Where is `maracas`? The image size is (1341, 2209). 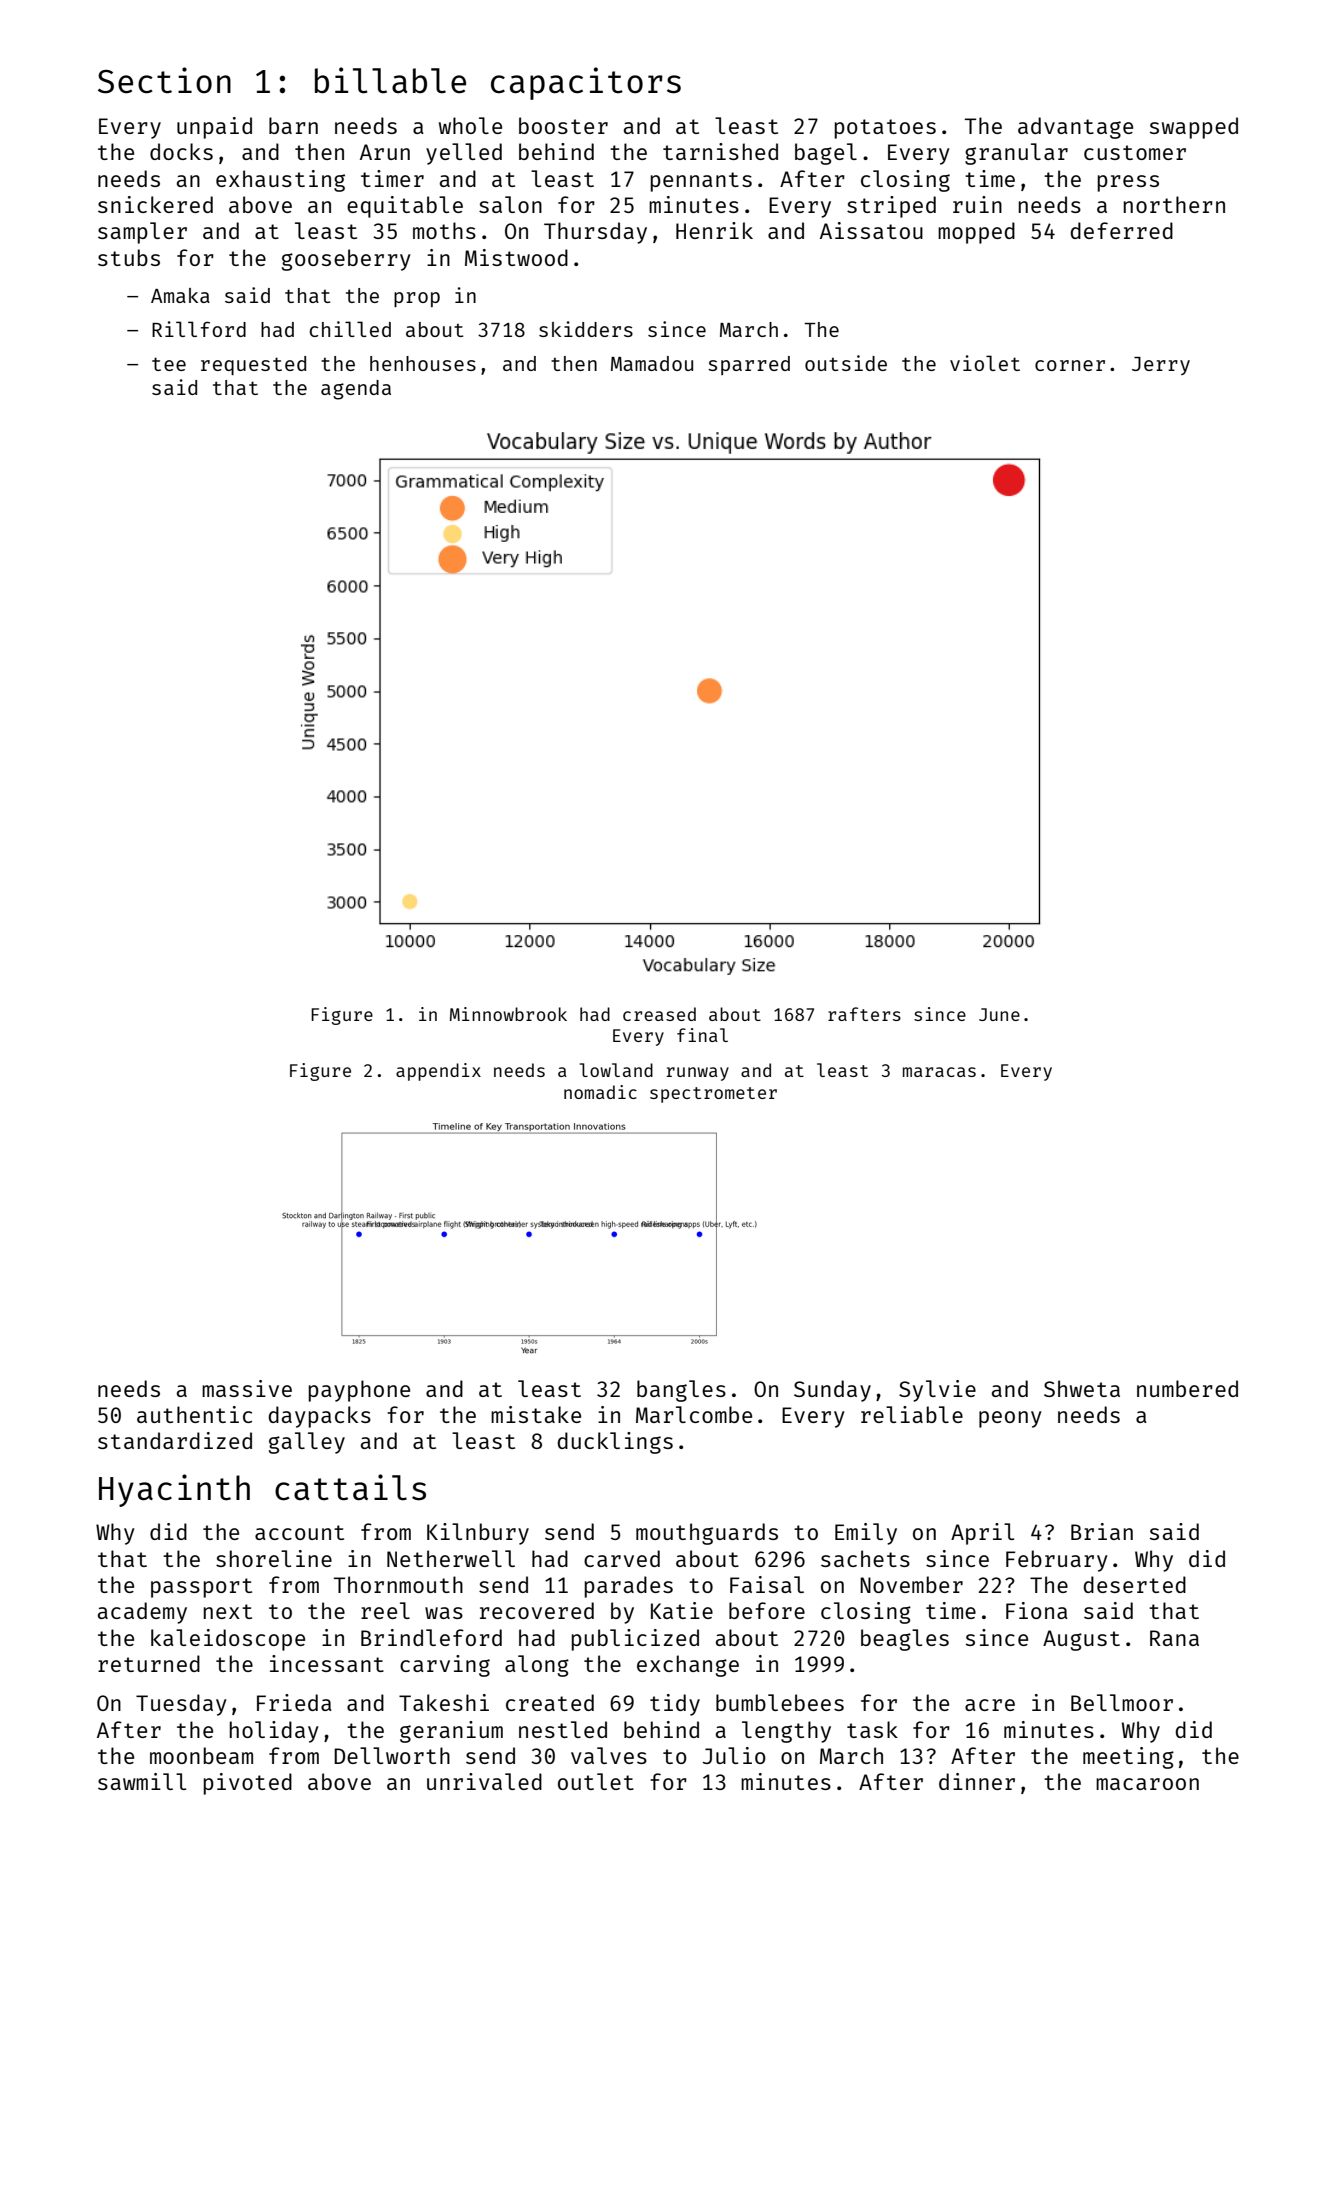 maracas is located at coordinates (939, 1072).
